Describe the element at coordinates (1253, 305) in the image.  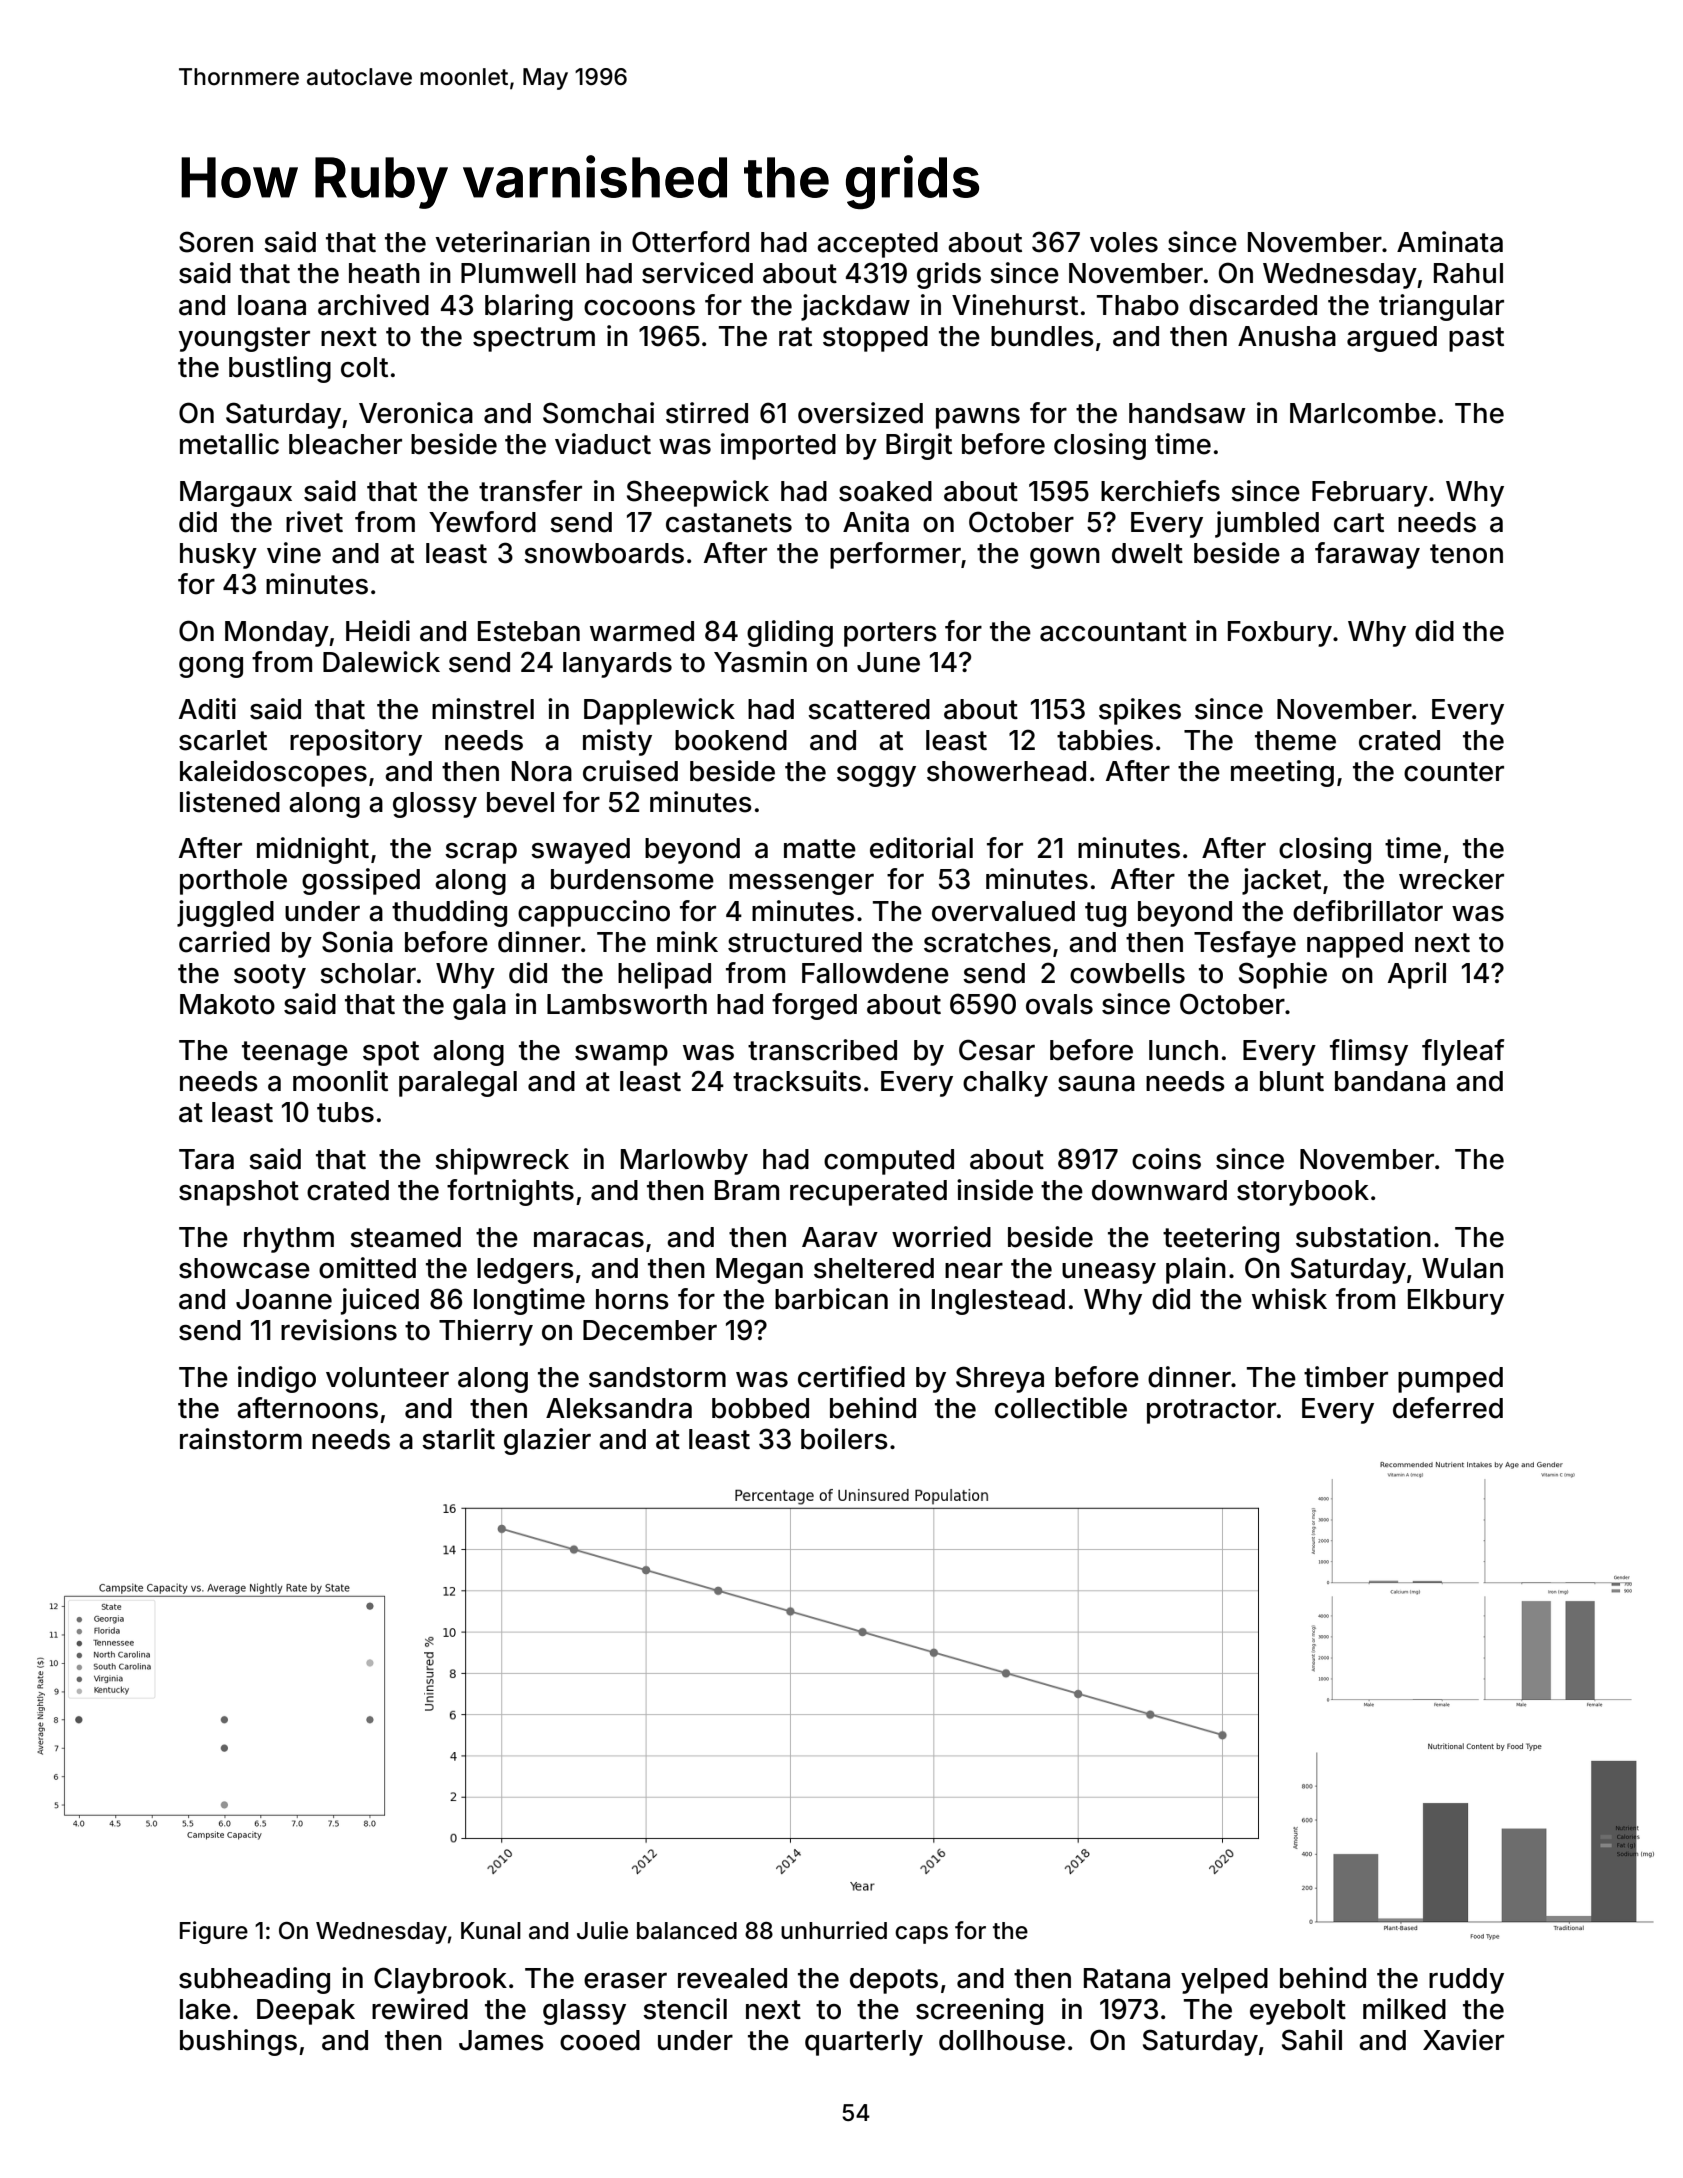
I see `discarded` at that location.
